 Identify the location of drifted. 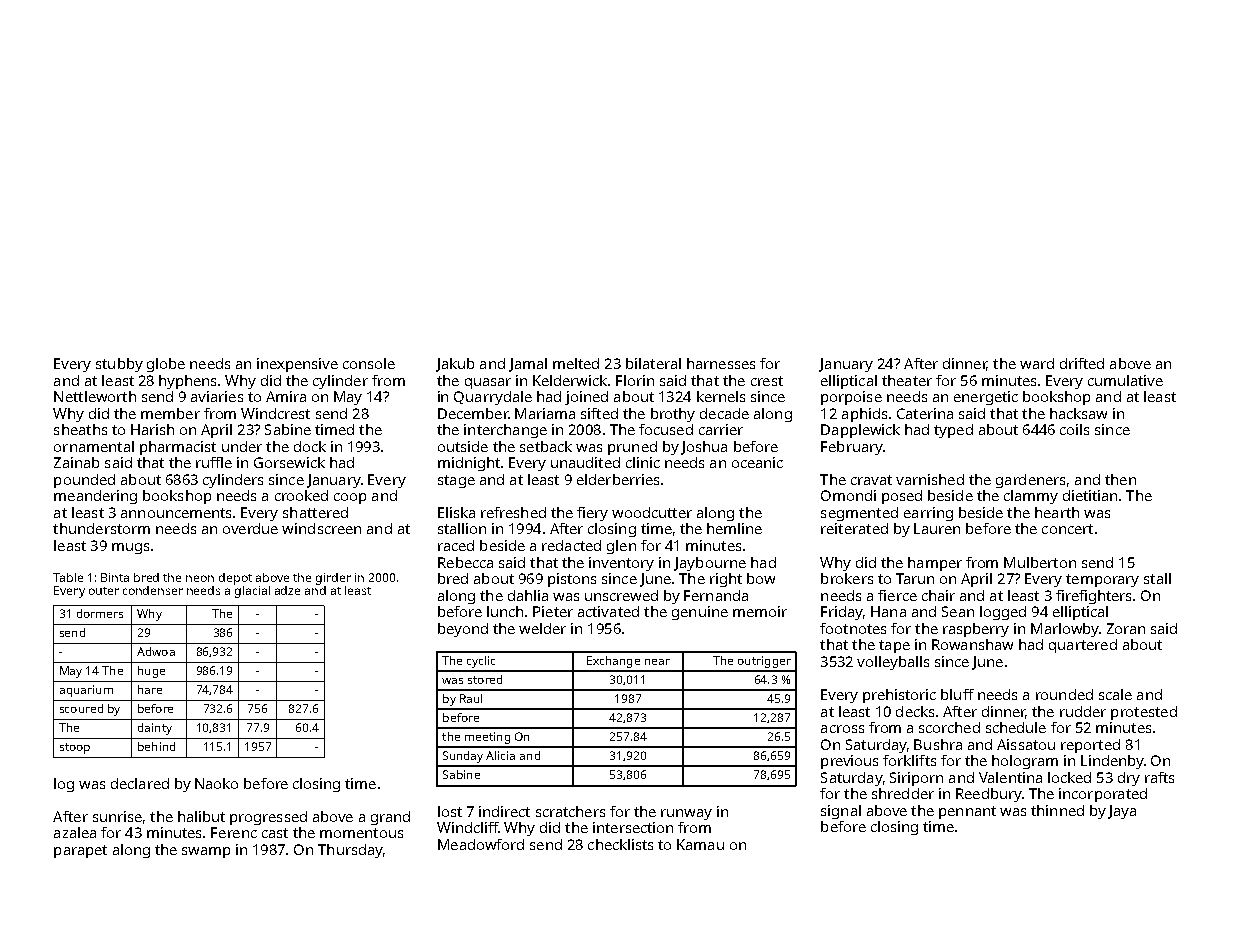
(1082, 363).
